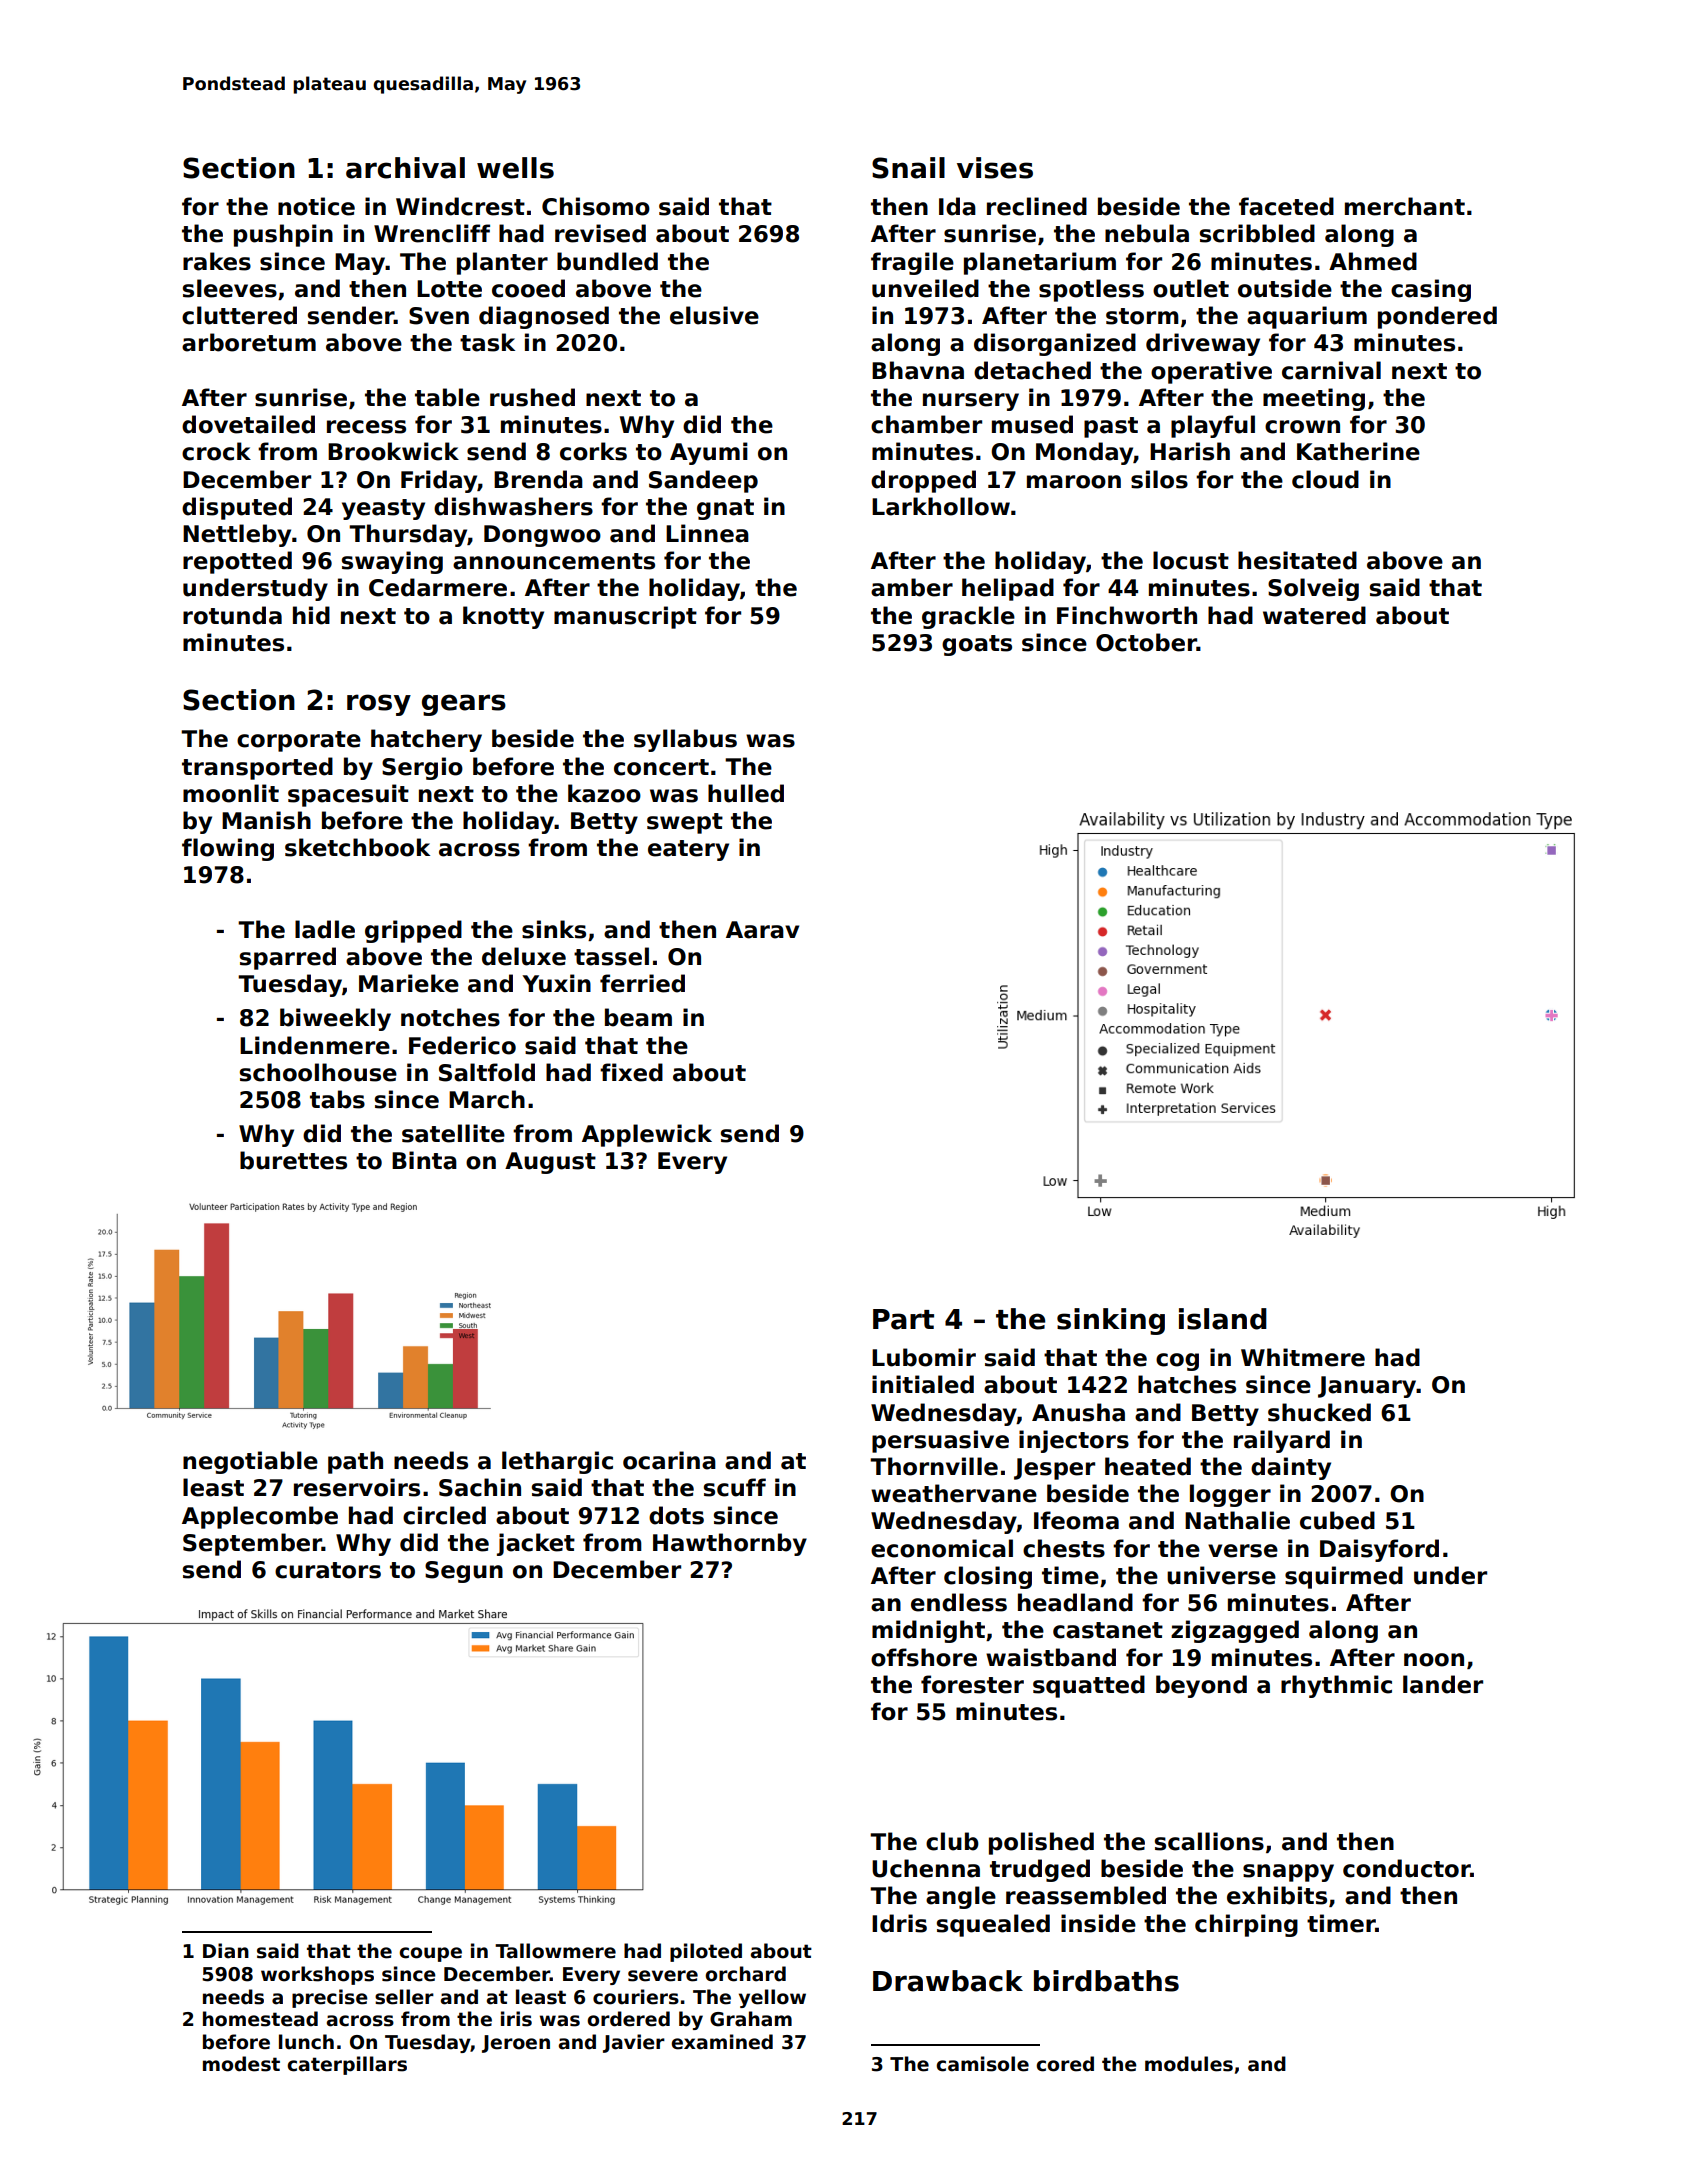 Image resolution: width=1683 pixels, height=2178 pixels. Describe the element at coordinates (231, 793) in the screenshot. I see `moonlit` at that location.
